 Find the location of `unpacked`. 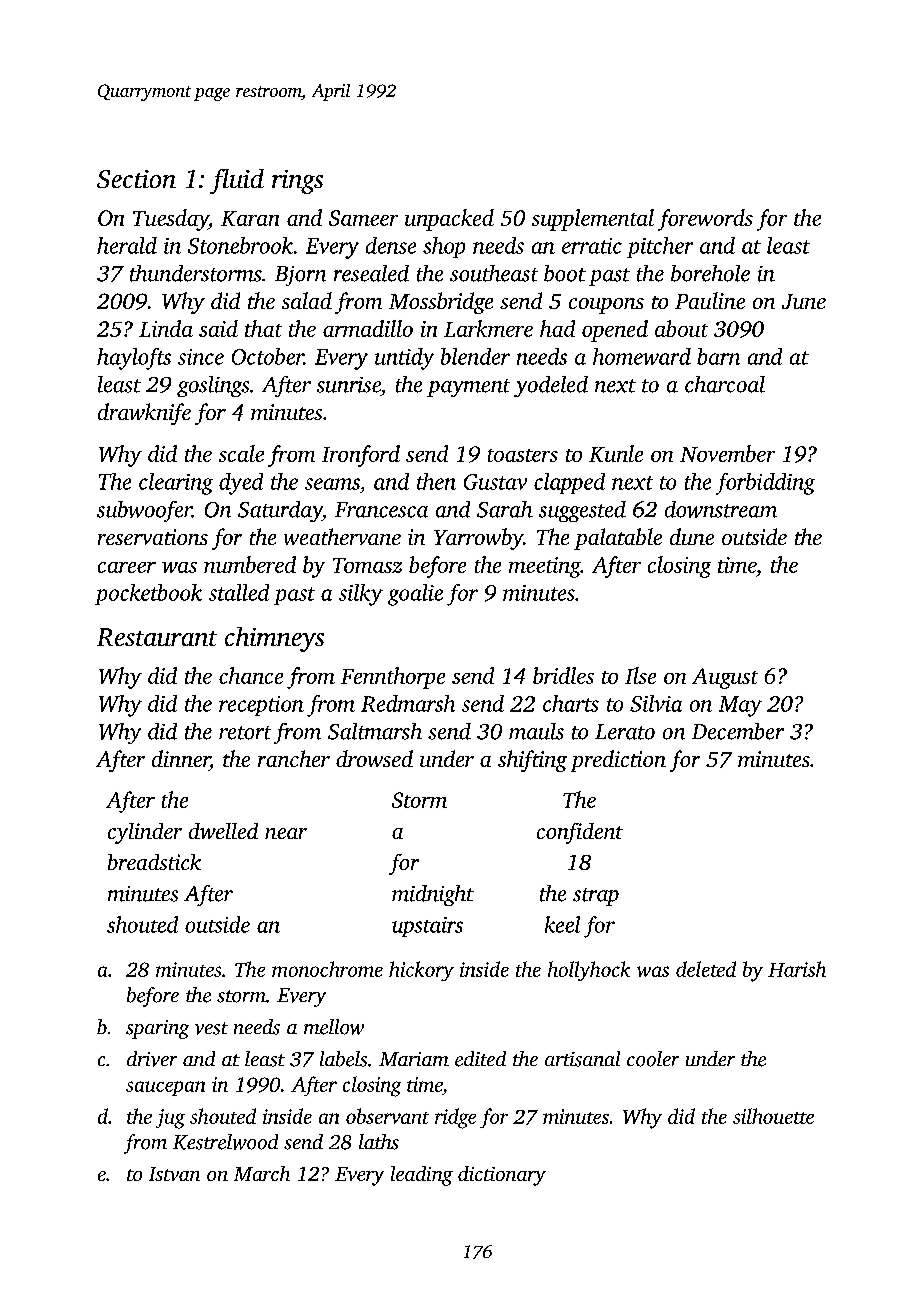

unpacked is located at coordinates (449, 220).
